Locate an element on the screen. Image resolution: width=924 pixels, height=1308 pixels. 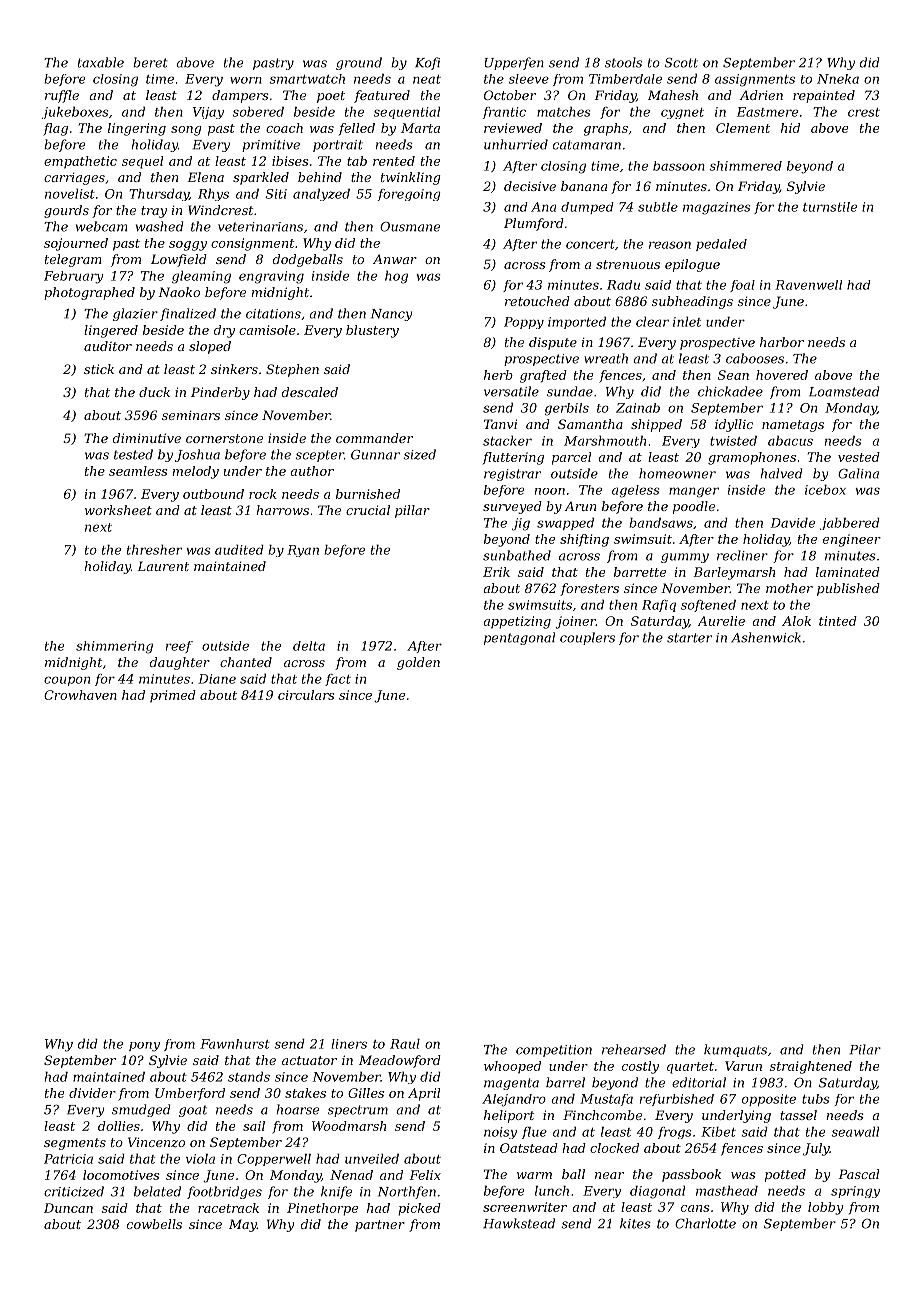
stands is located at coordinates (249, 1077).
